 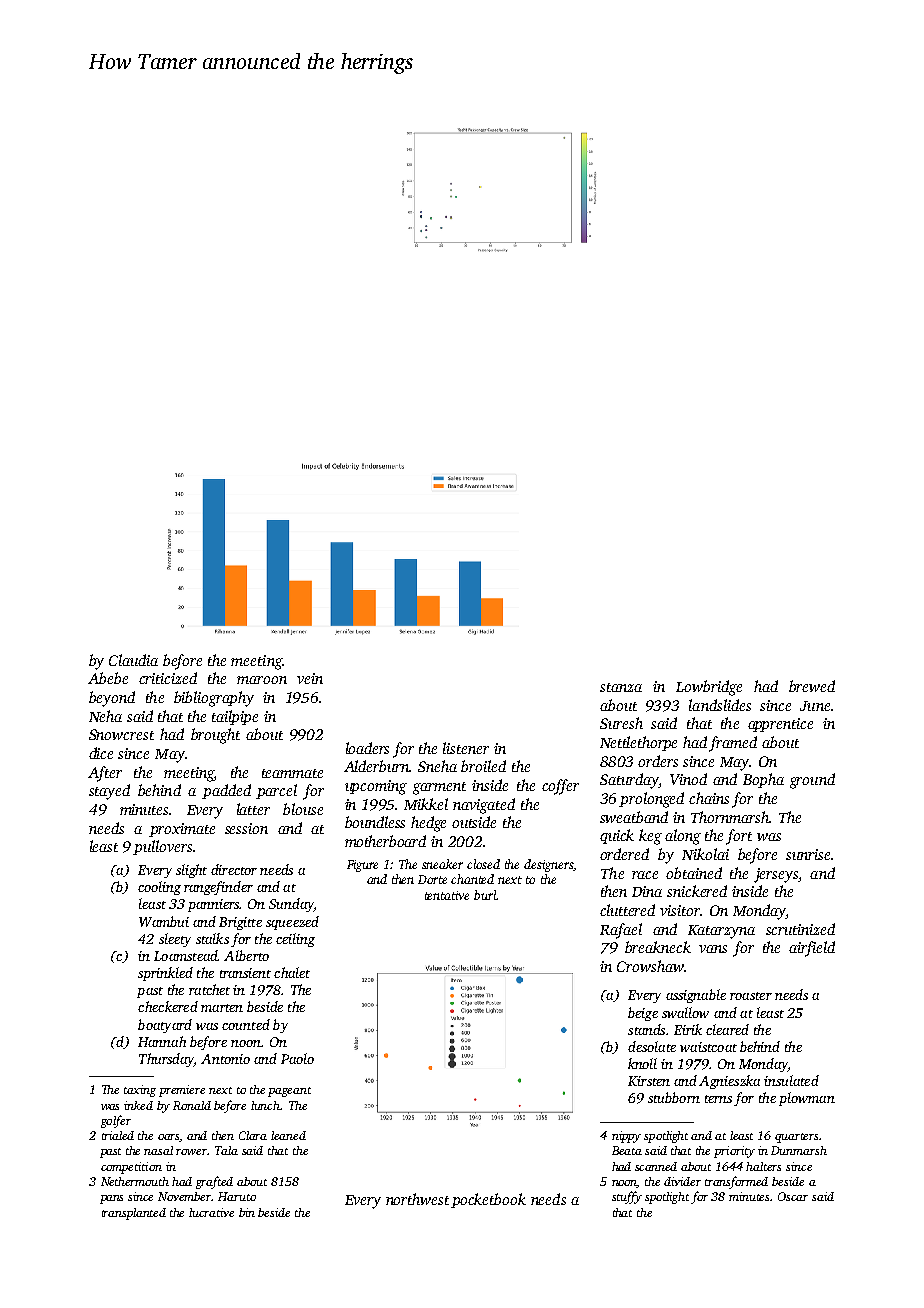 I want to click on stands, so click(x=646, y=1029).
